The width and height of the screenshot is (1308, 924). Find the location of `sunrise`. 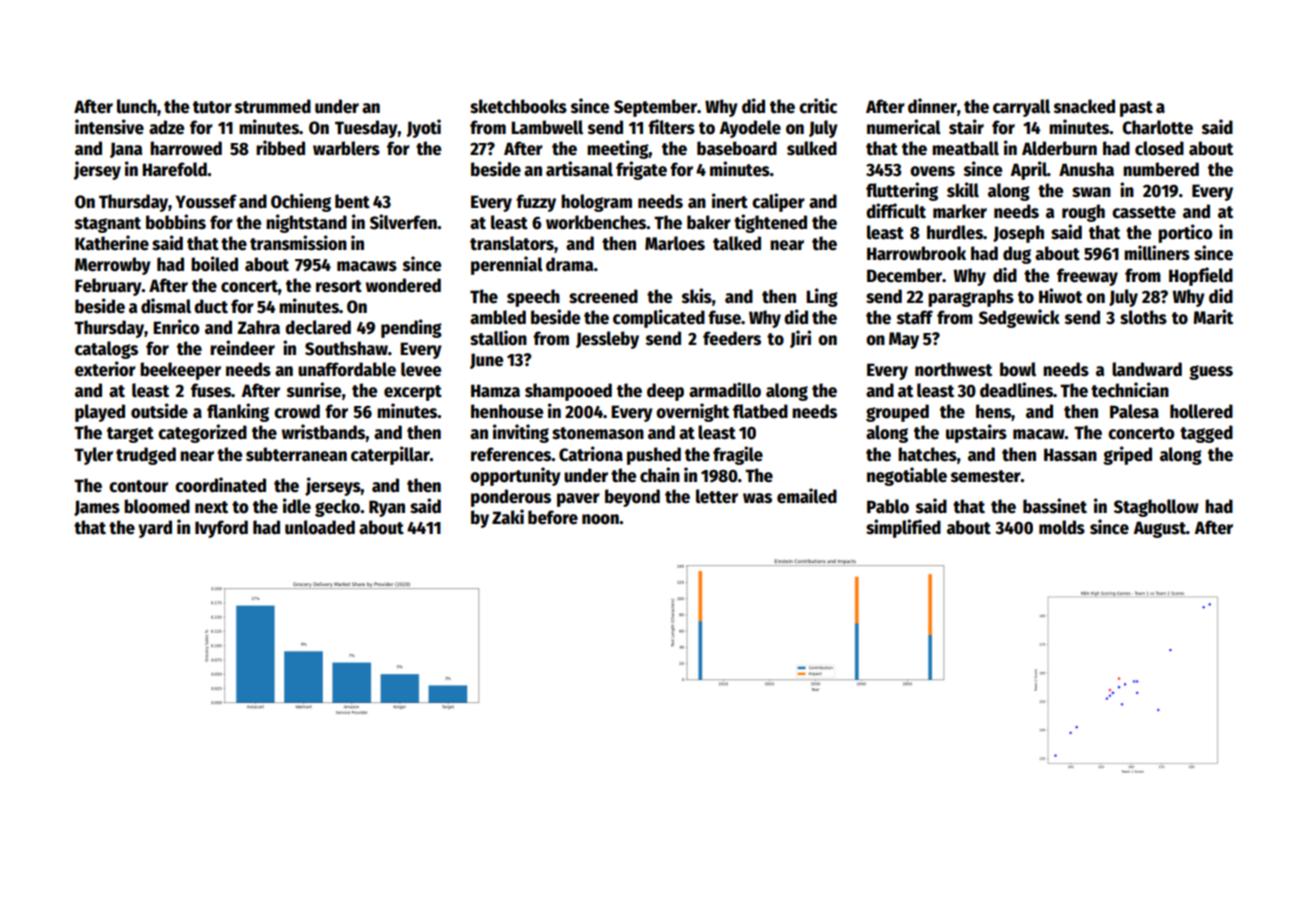

sunrise is located at coordinates (314, 390).
